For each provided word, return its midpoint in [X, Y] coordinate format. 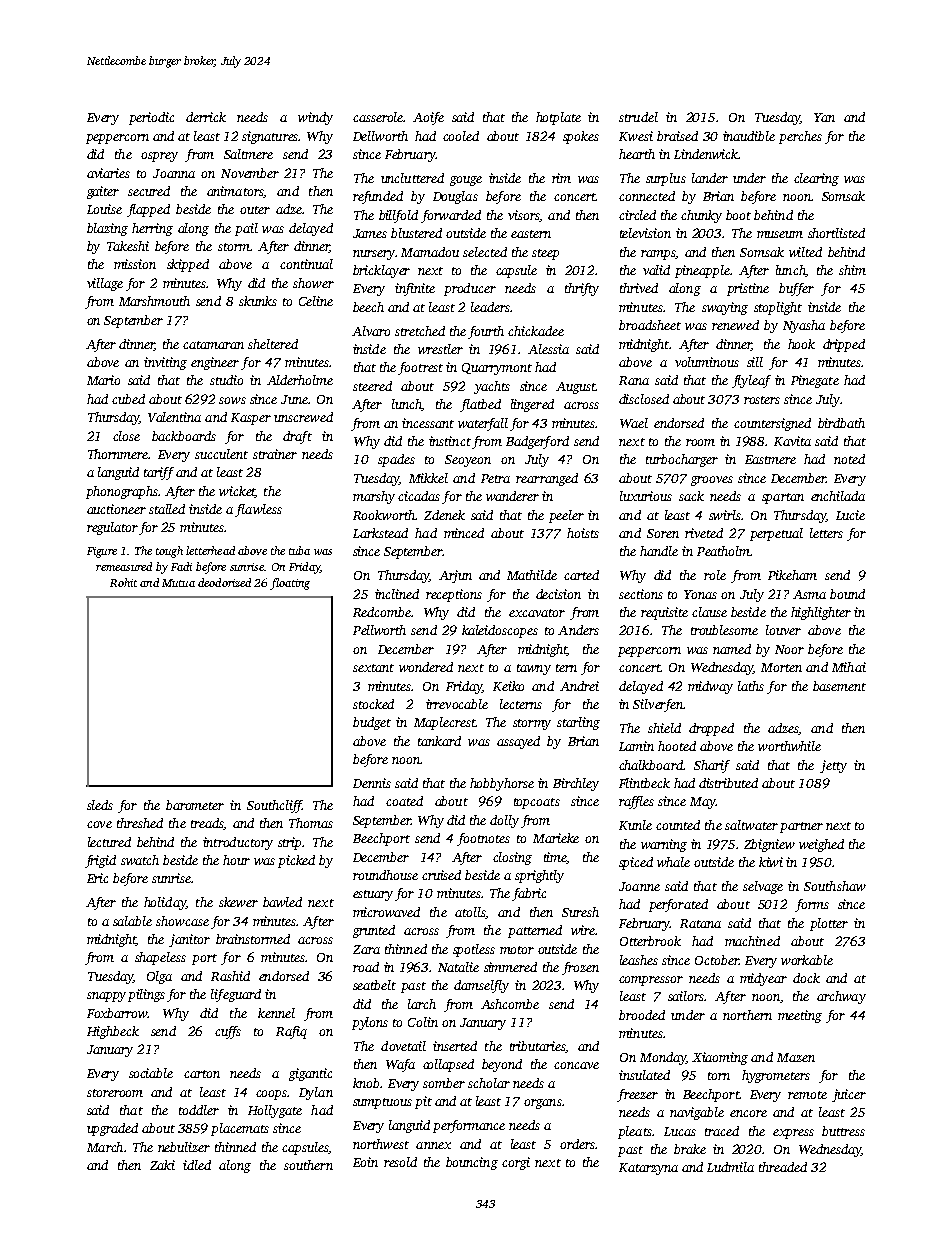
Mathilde [532, 575]
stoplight [778, 308]
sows [232, 400]
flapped [148, 210]
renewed [735, 325]
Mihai [849, 667]
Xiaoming [720, 1058]
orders [577, 1144]
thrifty [582, 289]
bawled [282, 902]
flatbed [480, 405]
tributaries [538, 1047]
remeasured [124, 566]
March [105, 1147]
